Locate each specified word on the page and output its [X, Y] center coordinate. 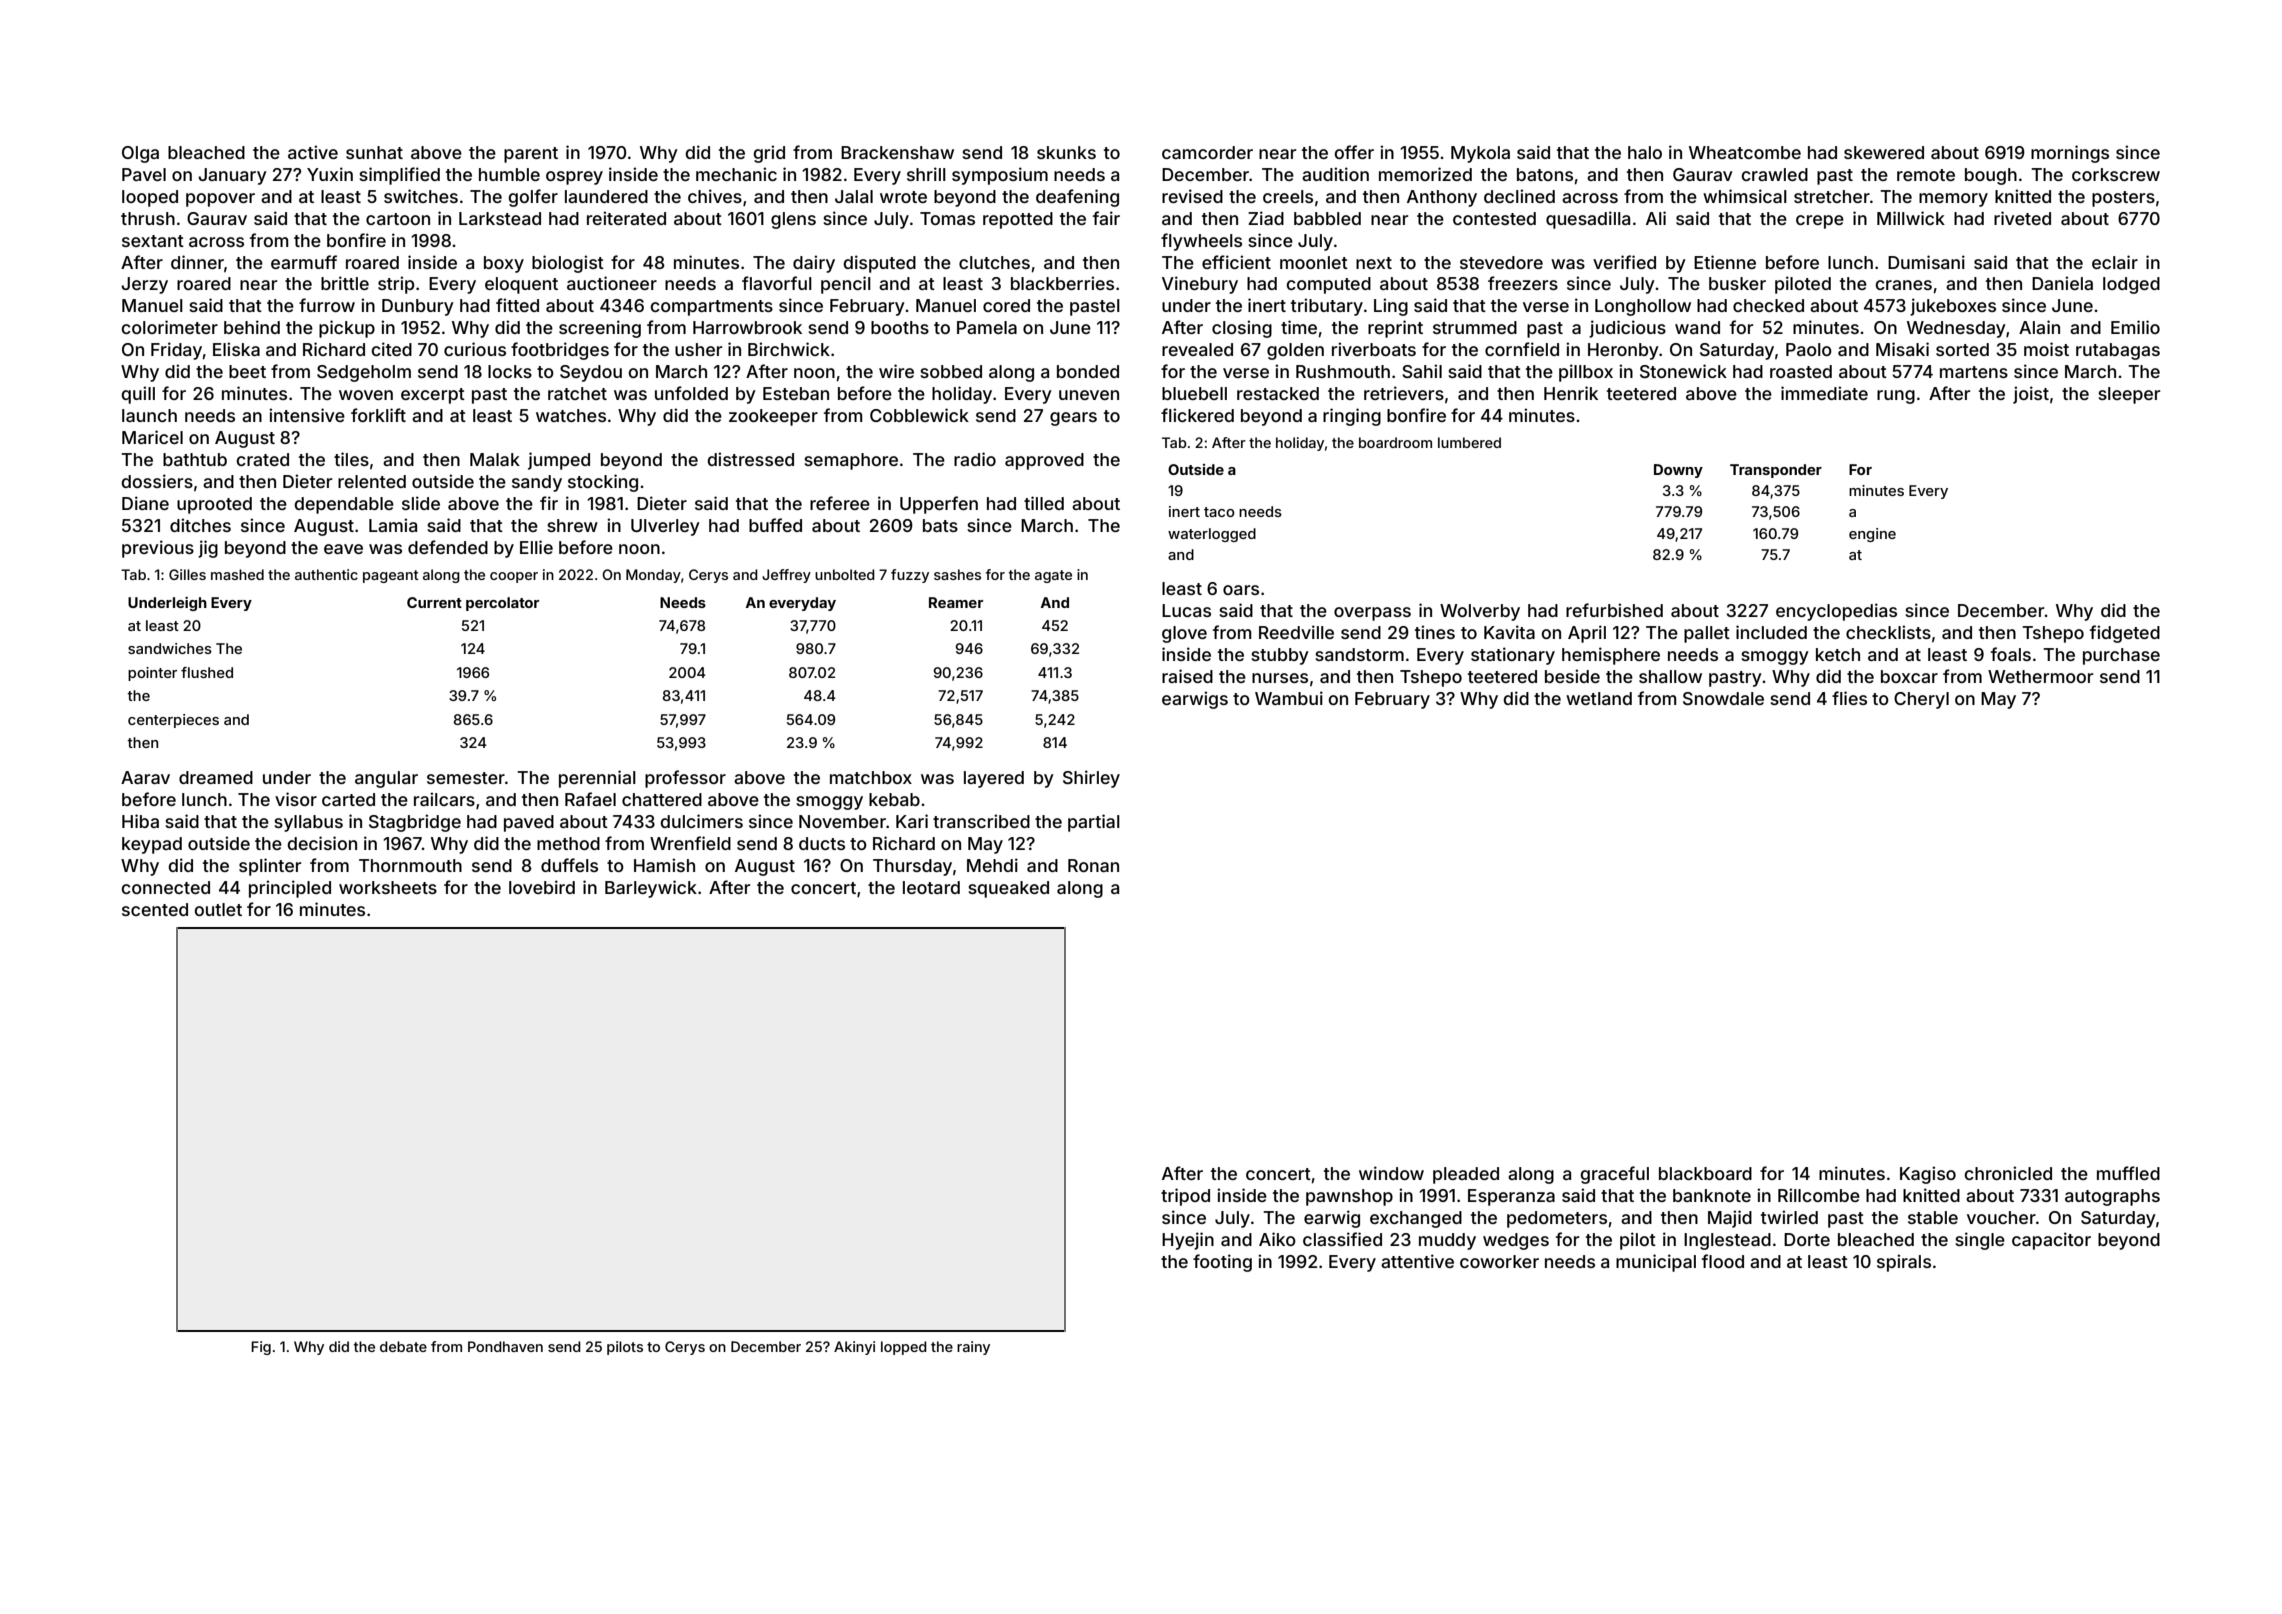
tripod [1185, 1197]
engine [1872, 535]
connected [165, 887]
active [313, 152]
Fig [261, 1348]
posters [2123, 199]
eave [343, 549]
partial [1094, 823]
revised [1192, 196]
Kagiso [1928, 1175]
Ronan [1093, 865]
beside [1572, 676]
